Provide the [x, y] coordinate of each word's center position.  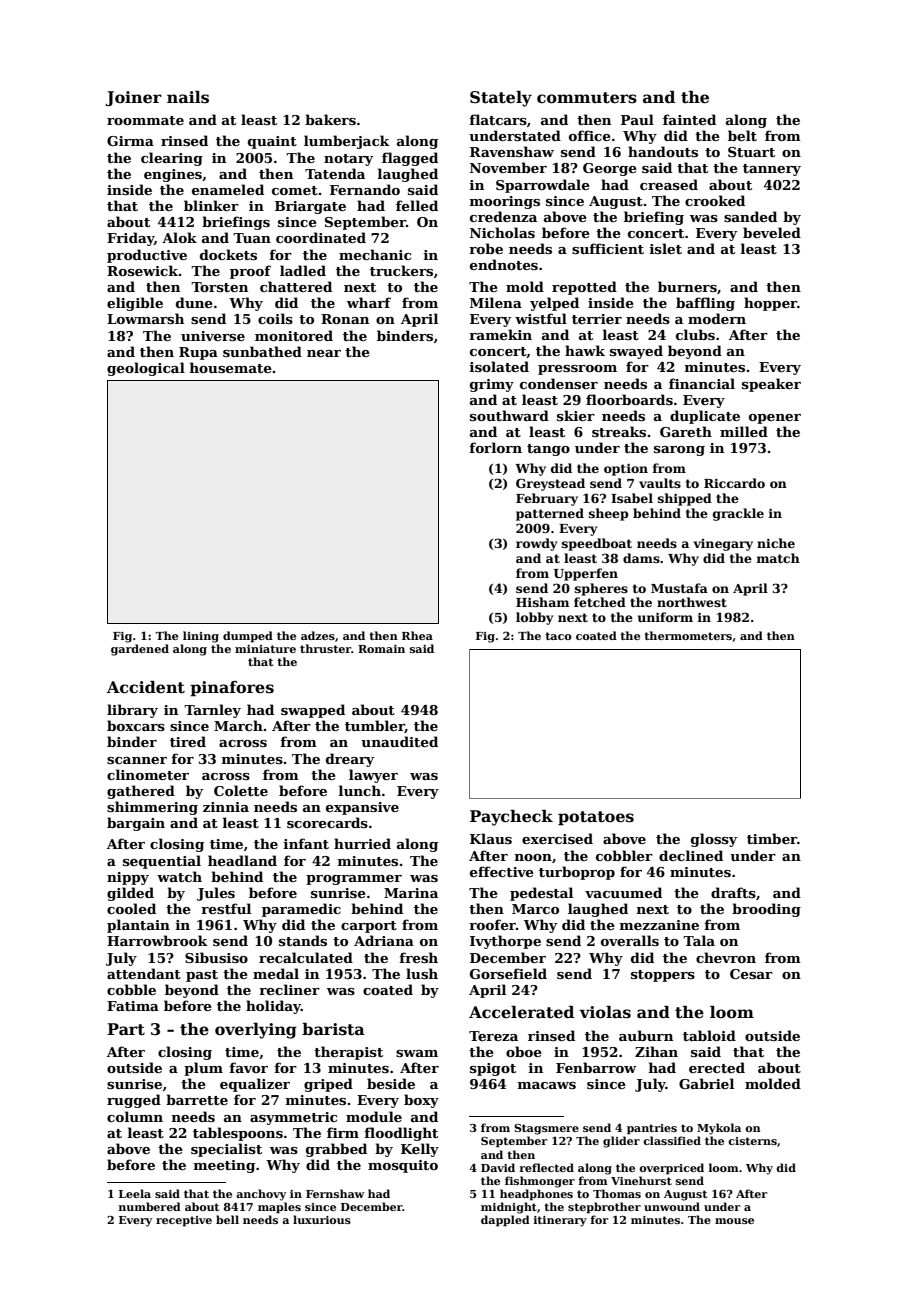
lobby [534, 618]
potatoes [596, 818]
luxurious [322, 1219]
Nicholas [502, 232]
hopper [770, 304]
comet [295, 190]
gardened [140, 650]
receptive [184, 1221]
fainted [689, 119]
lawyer [373, 776]
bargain [136, 824]
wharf [369, 302]
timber [772, 838]
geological [146, 369]
